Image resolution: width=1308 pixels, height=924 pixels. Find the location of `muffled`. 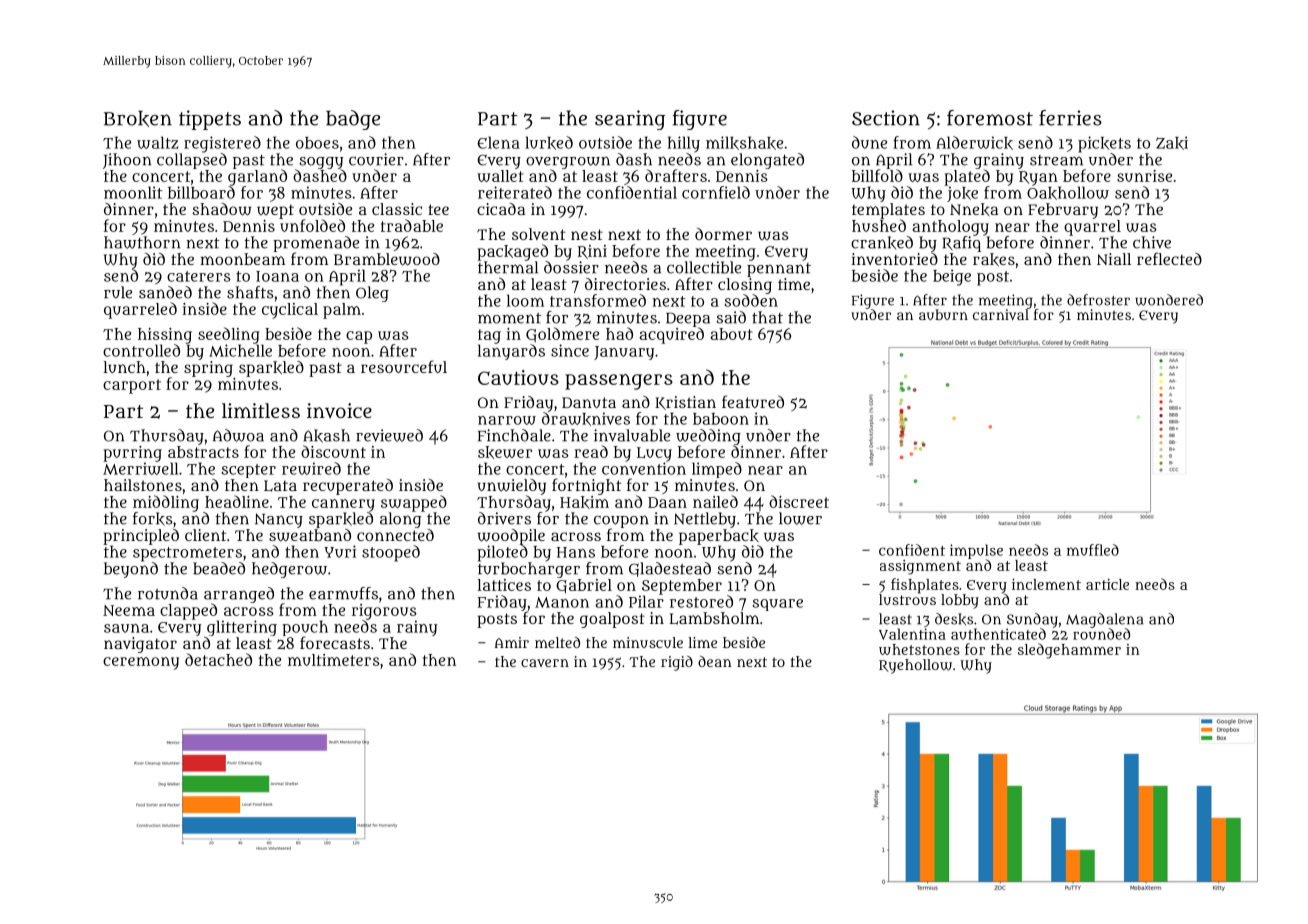

muffled is located at coordinates (1093, 550).
